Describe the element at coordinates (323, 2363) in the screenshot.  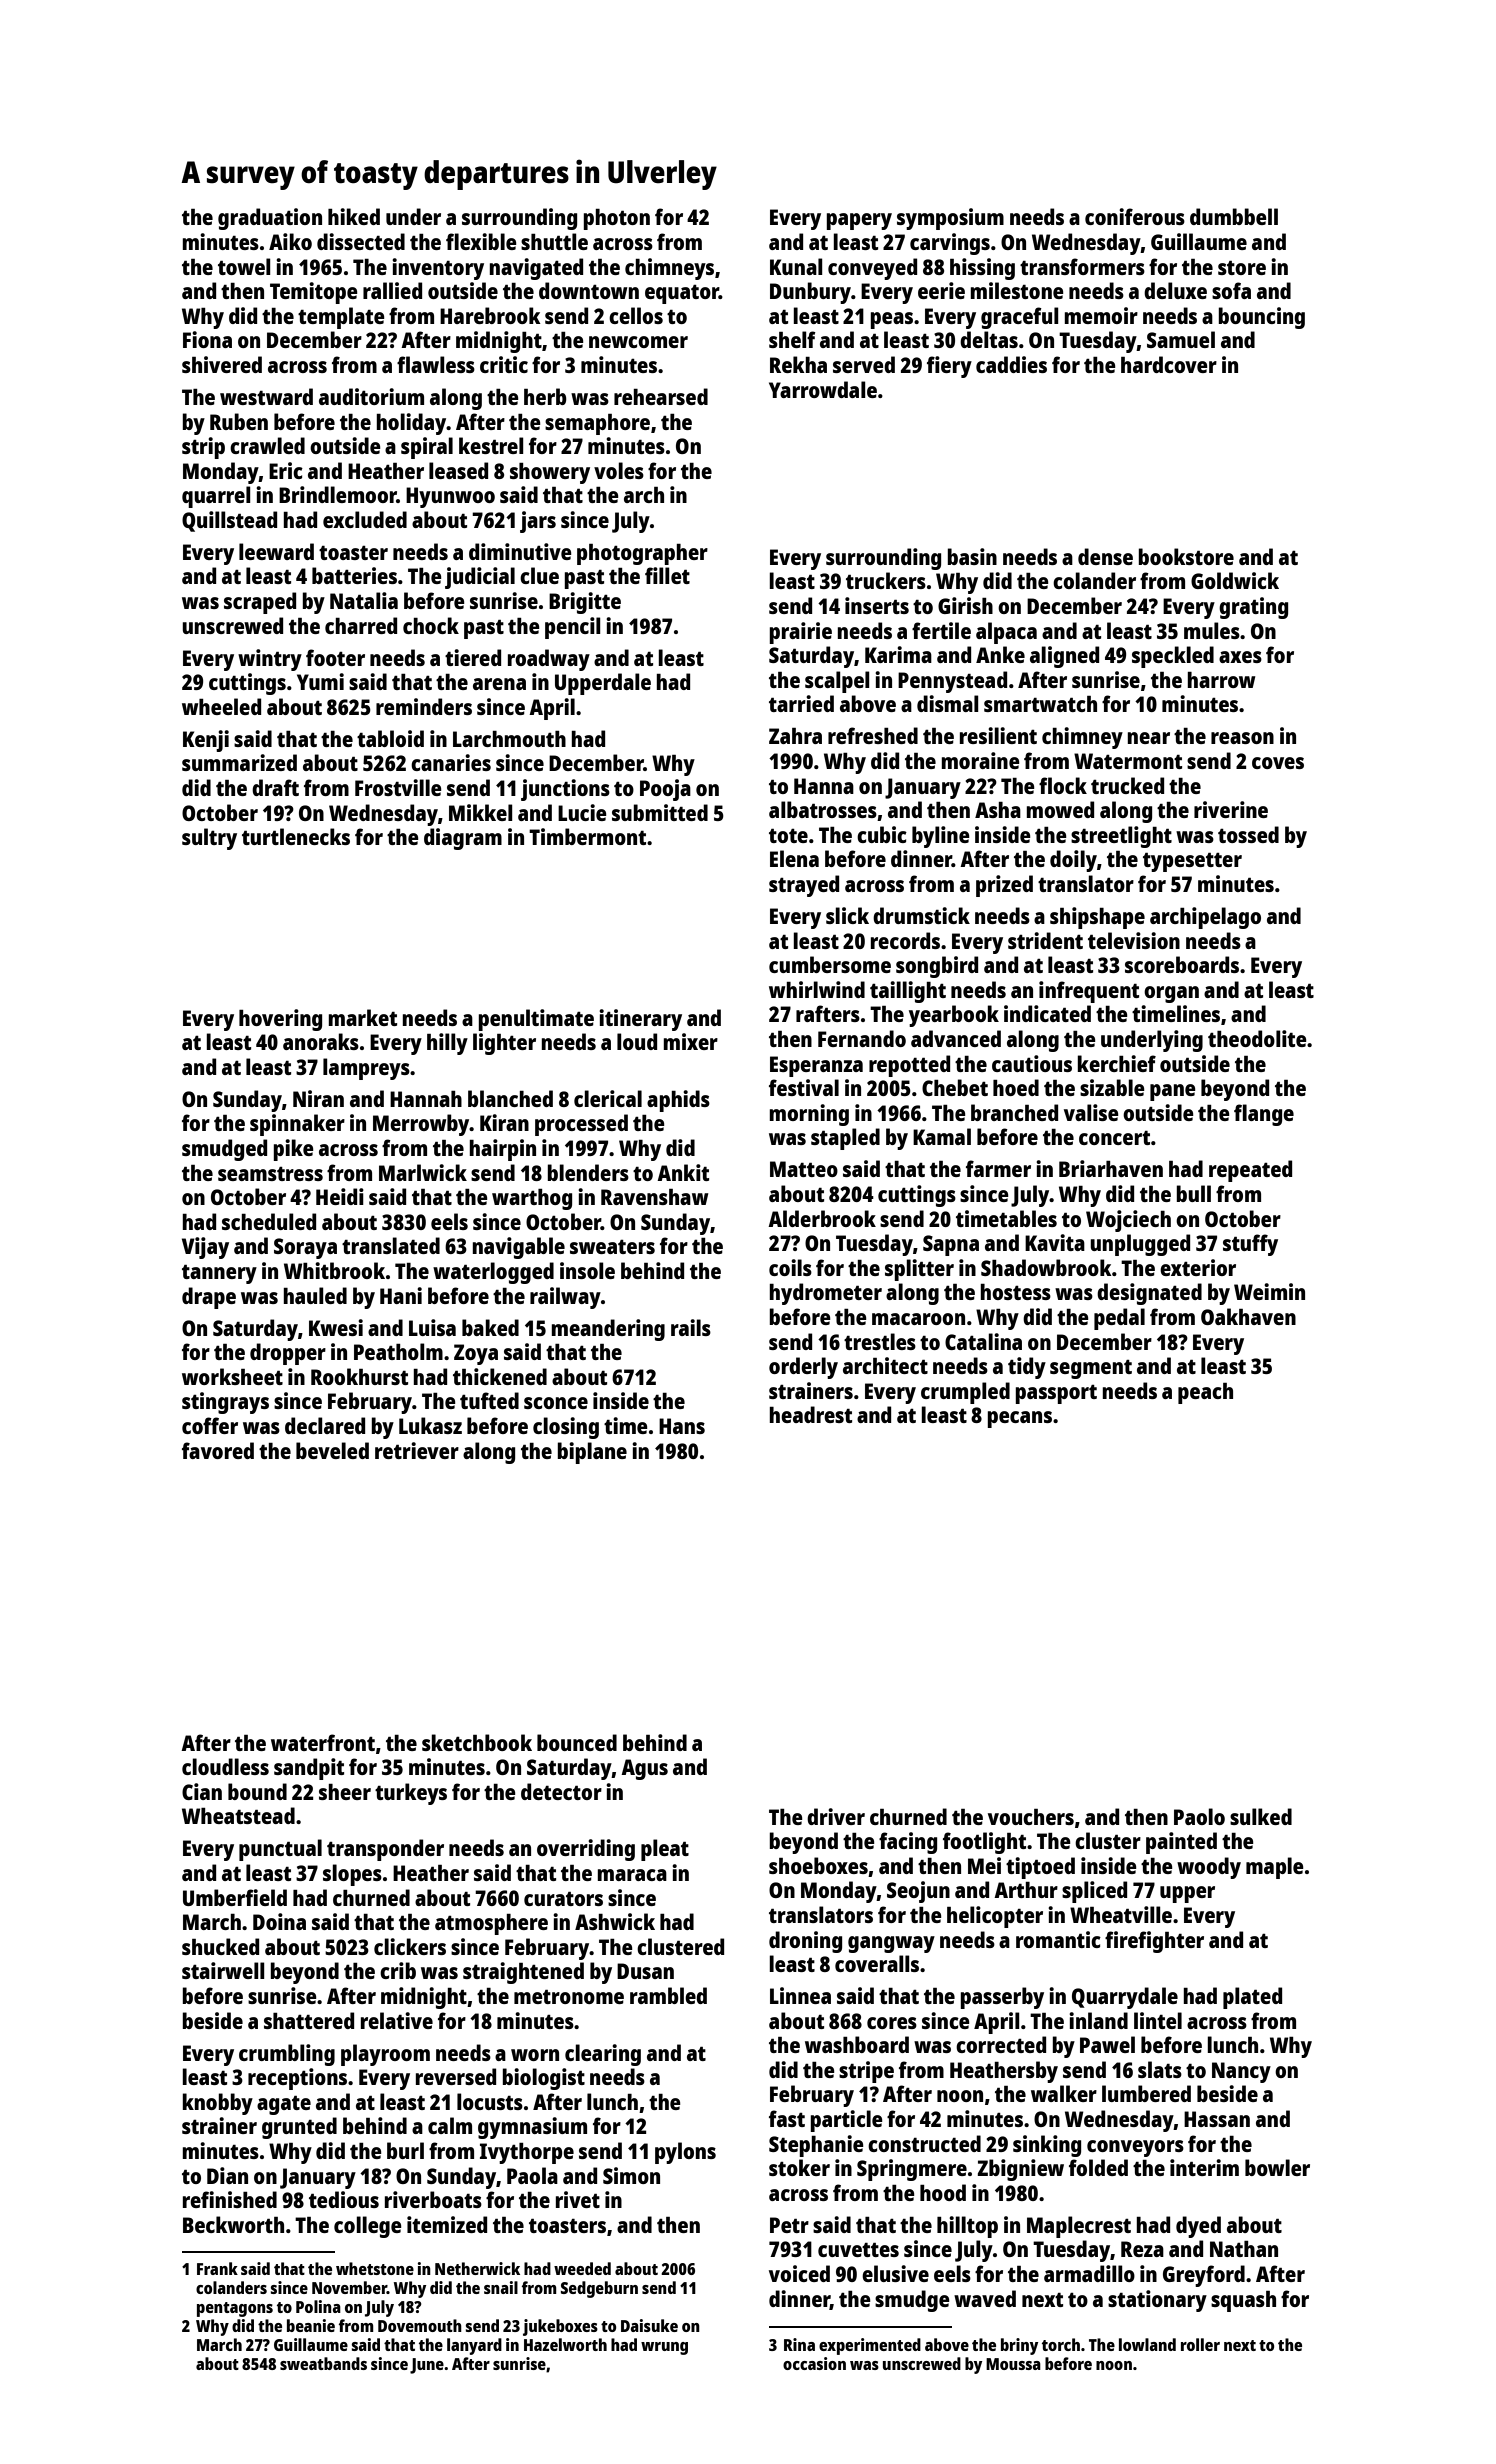
I see `sweatbands` at that location.
